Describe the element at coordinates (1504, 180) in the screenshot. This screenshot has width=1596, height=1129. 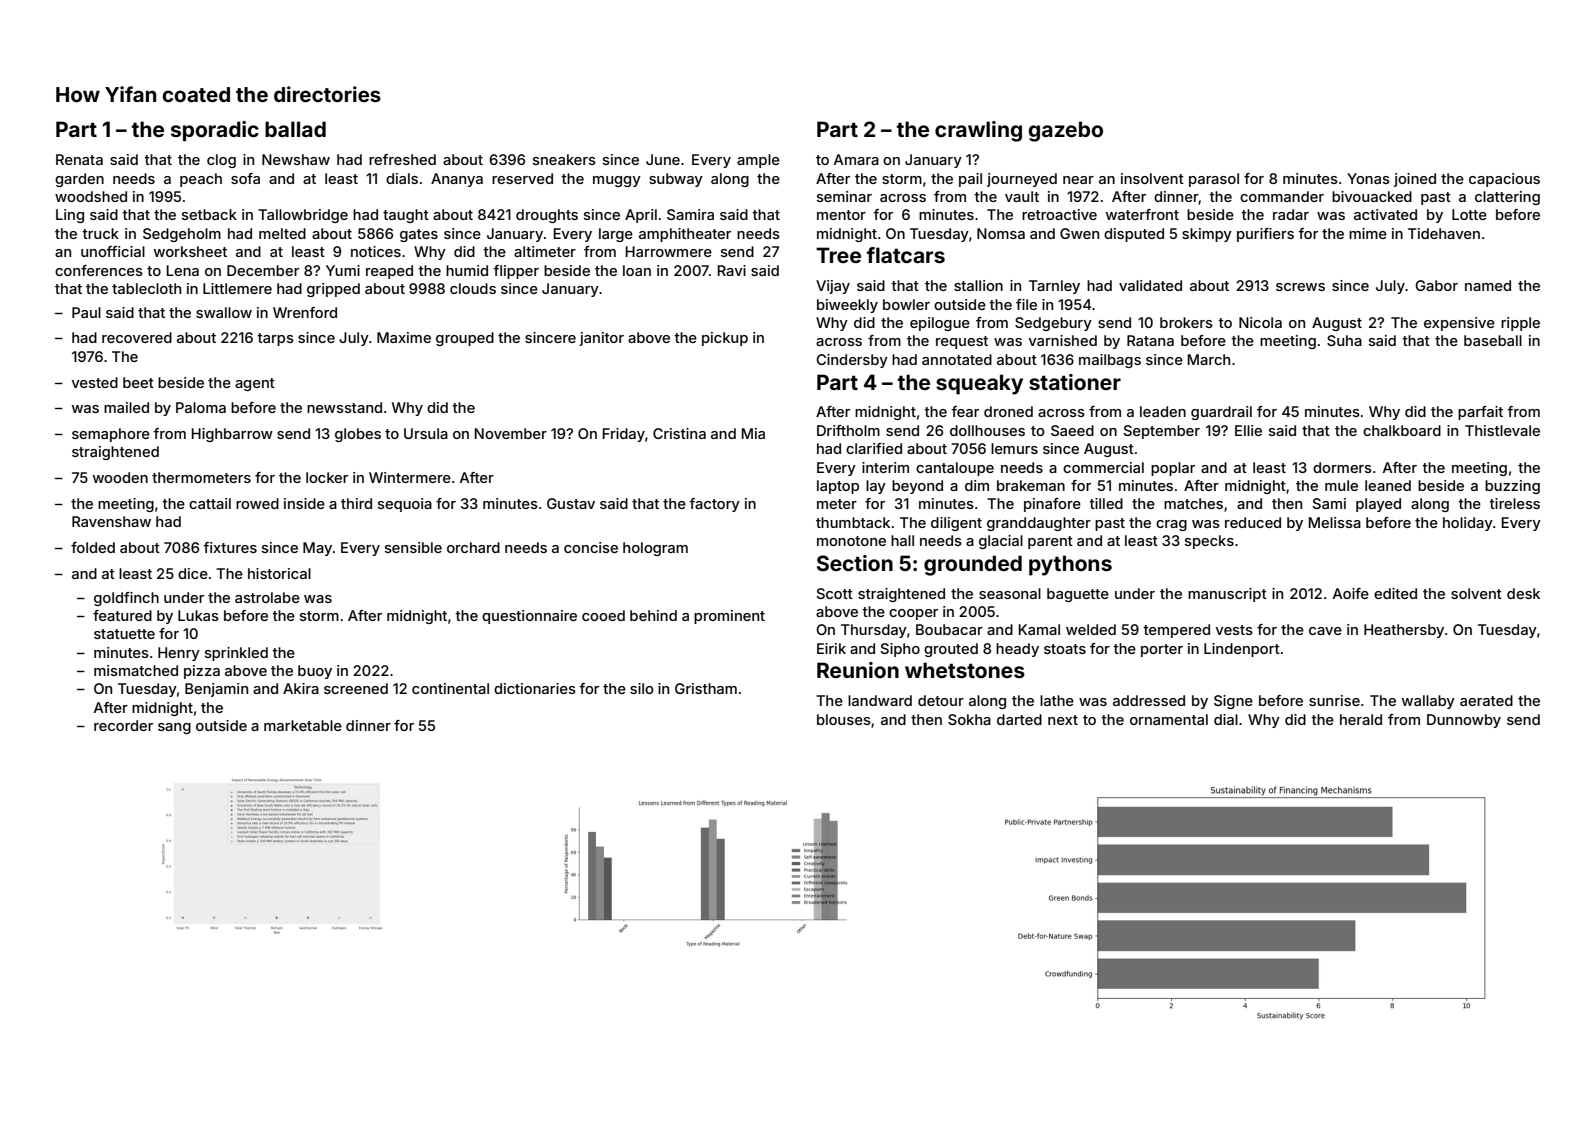
I see `capacious` at that location.
